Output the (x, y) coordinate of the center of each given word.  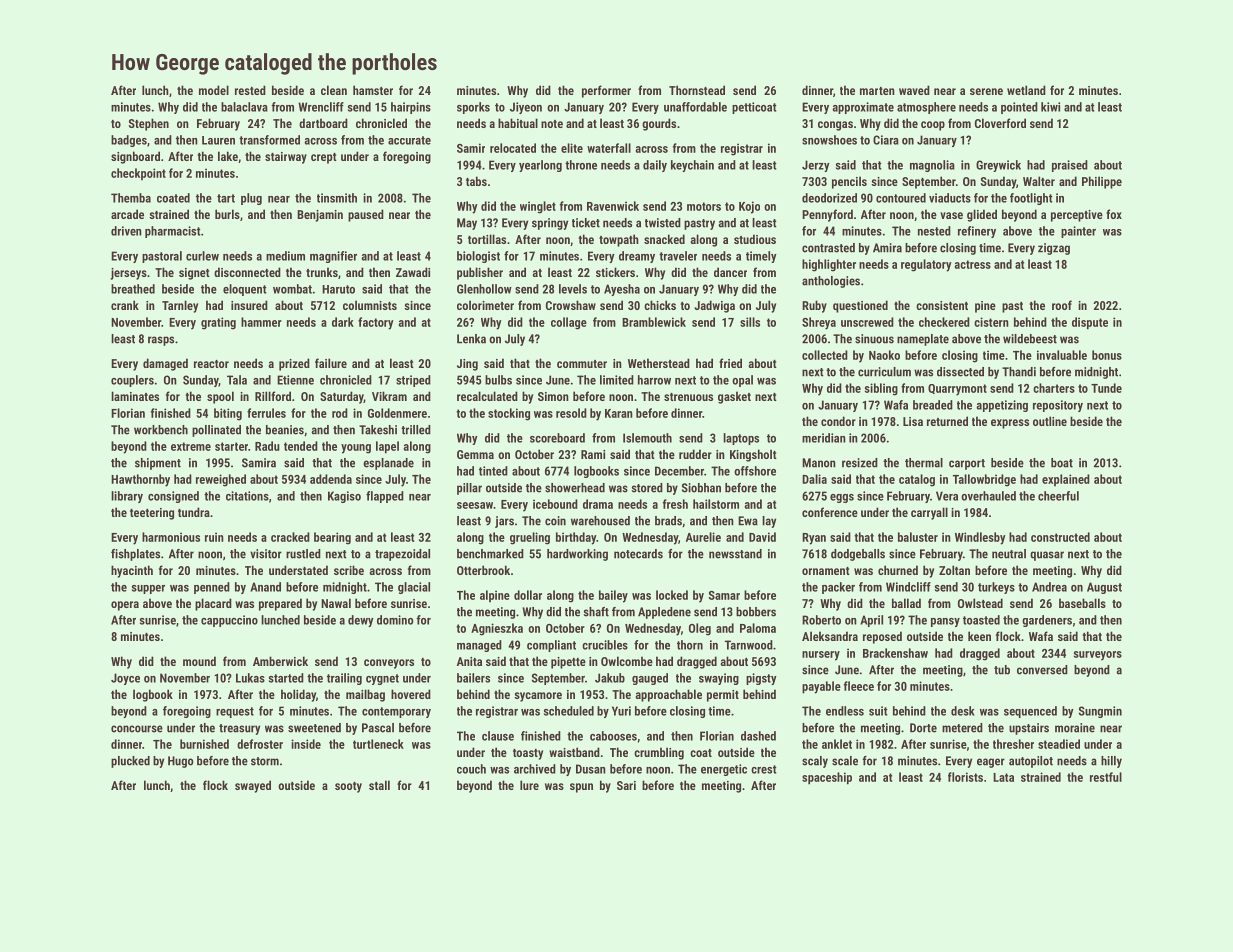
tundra (194, 512)
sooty (348, 787)
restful (1106, 777)
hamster (373, 90)
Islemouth (647, 438)
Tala (237, 380)
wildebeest (1030, 339)
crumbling (659, 753)
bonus (1107, 355)
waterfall (609, 148)
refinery (977, 232)
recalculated (487, 396)
